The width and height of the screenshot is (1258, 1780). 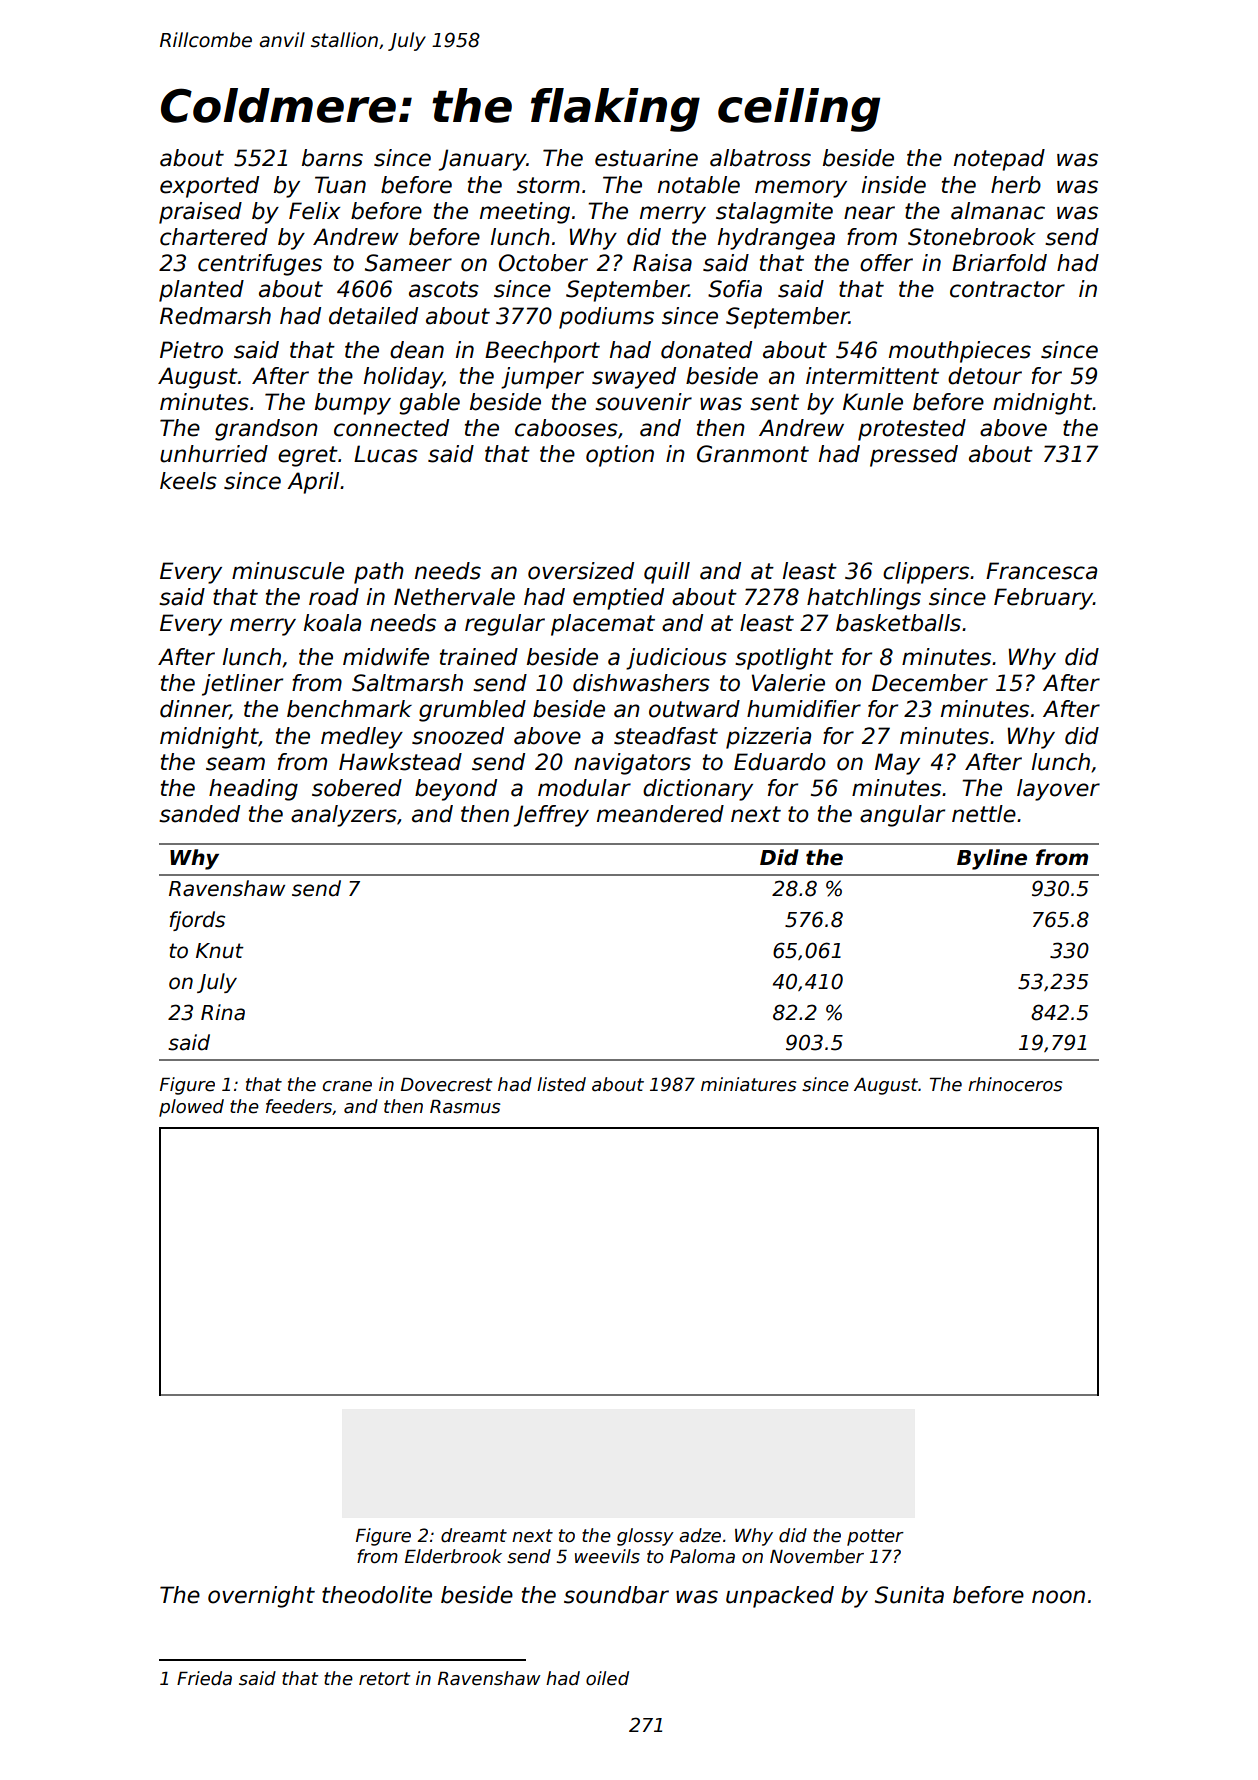 I want to click on contractor, so click(x=1007, y=289).
